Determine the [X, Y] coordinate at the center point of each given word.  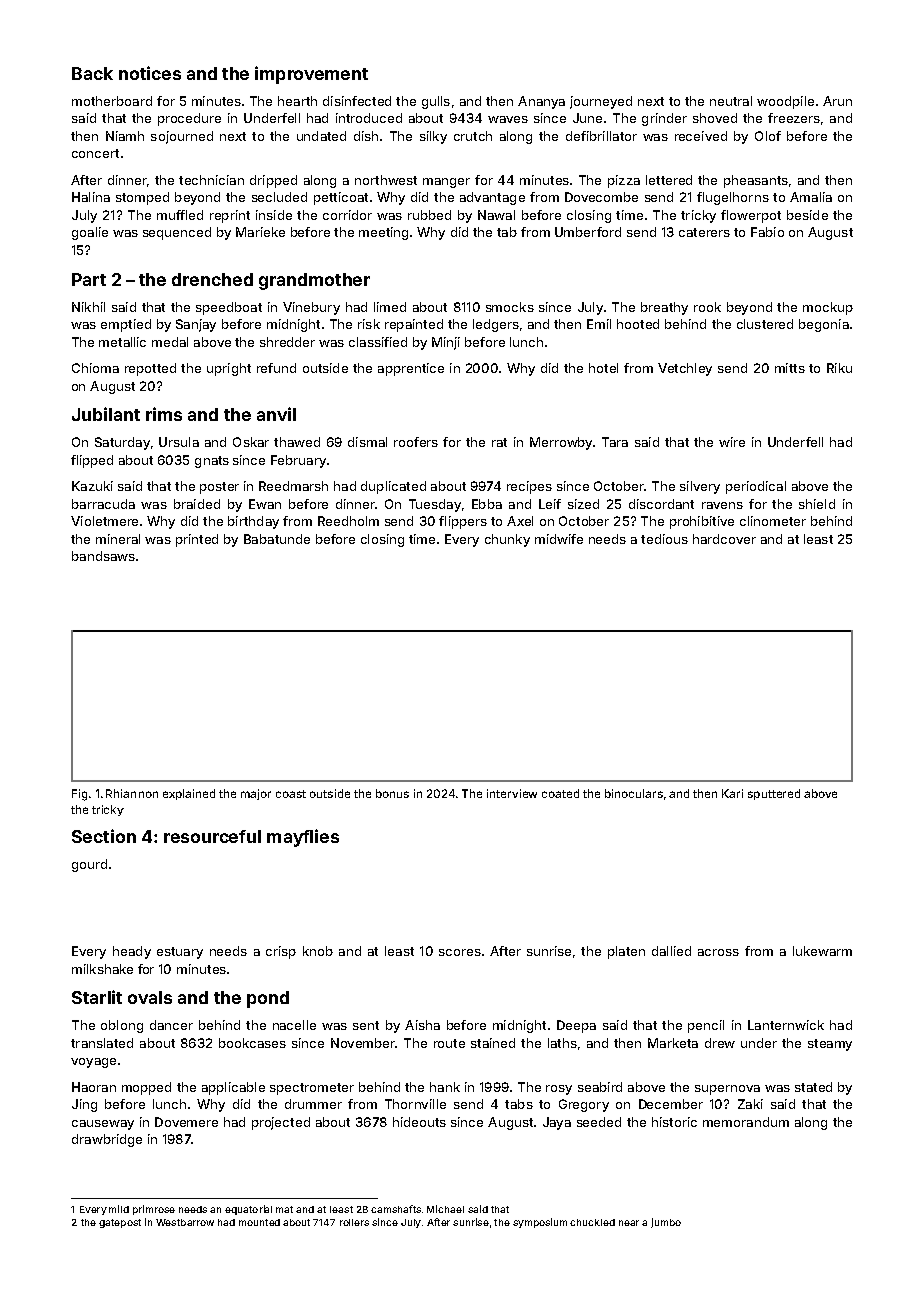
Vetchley [685, 369]
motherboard [112, 101]
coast [291, 794]
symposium [540, 1223]
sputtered [774, 794]
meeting [383, 233]
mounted [259, 1222]
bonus [392, 793]
